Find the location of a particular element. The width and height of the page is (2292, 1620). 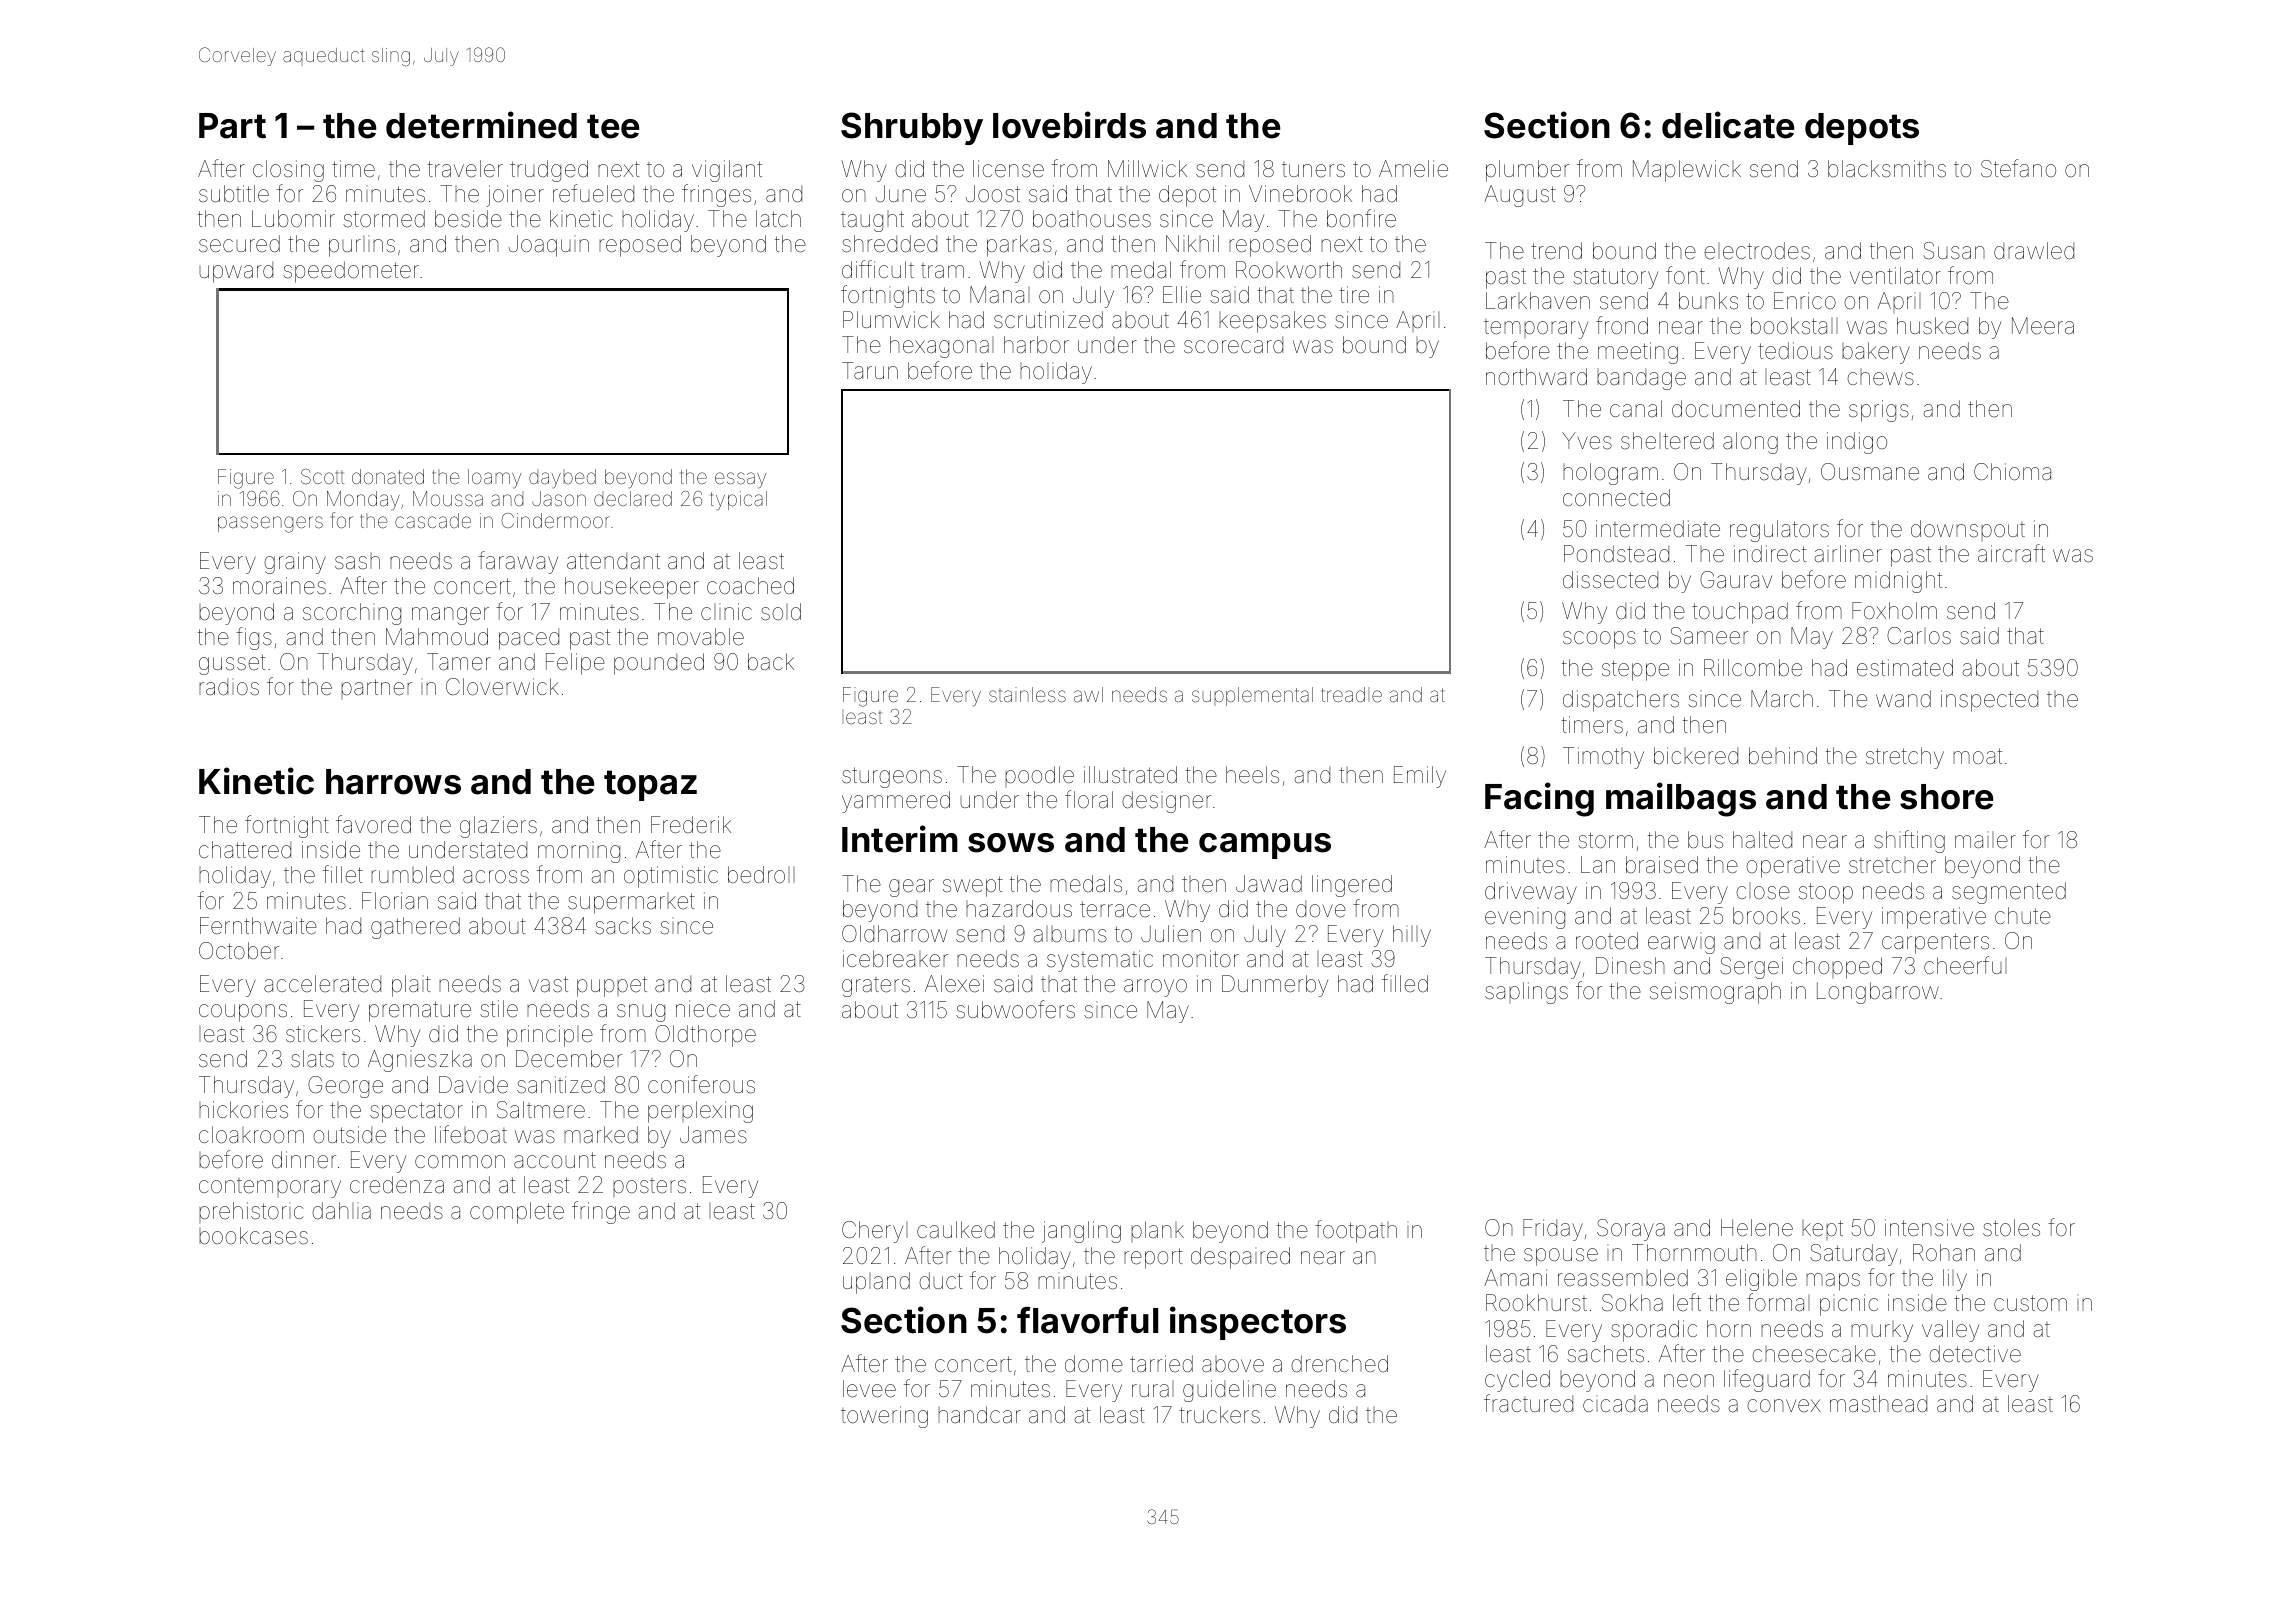

bookcases is located at coordinates (253, 1236).
